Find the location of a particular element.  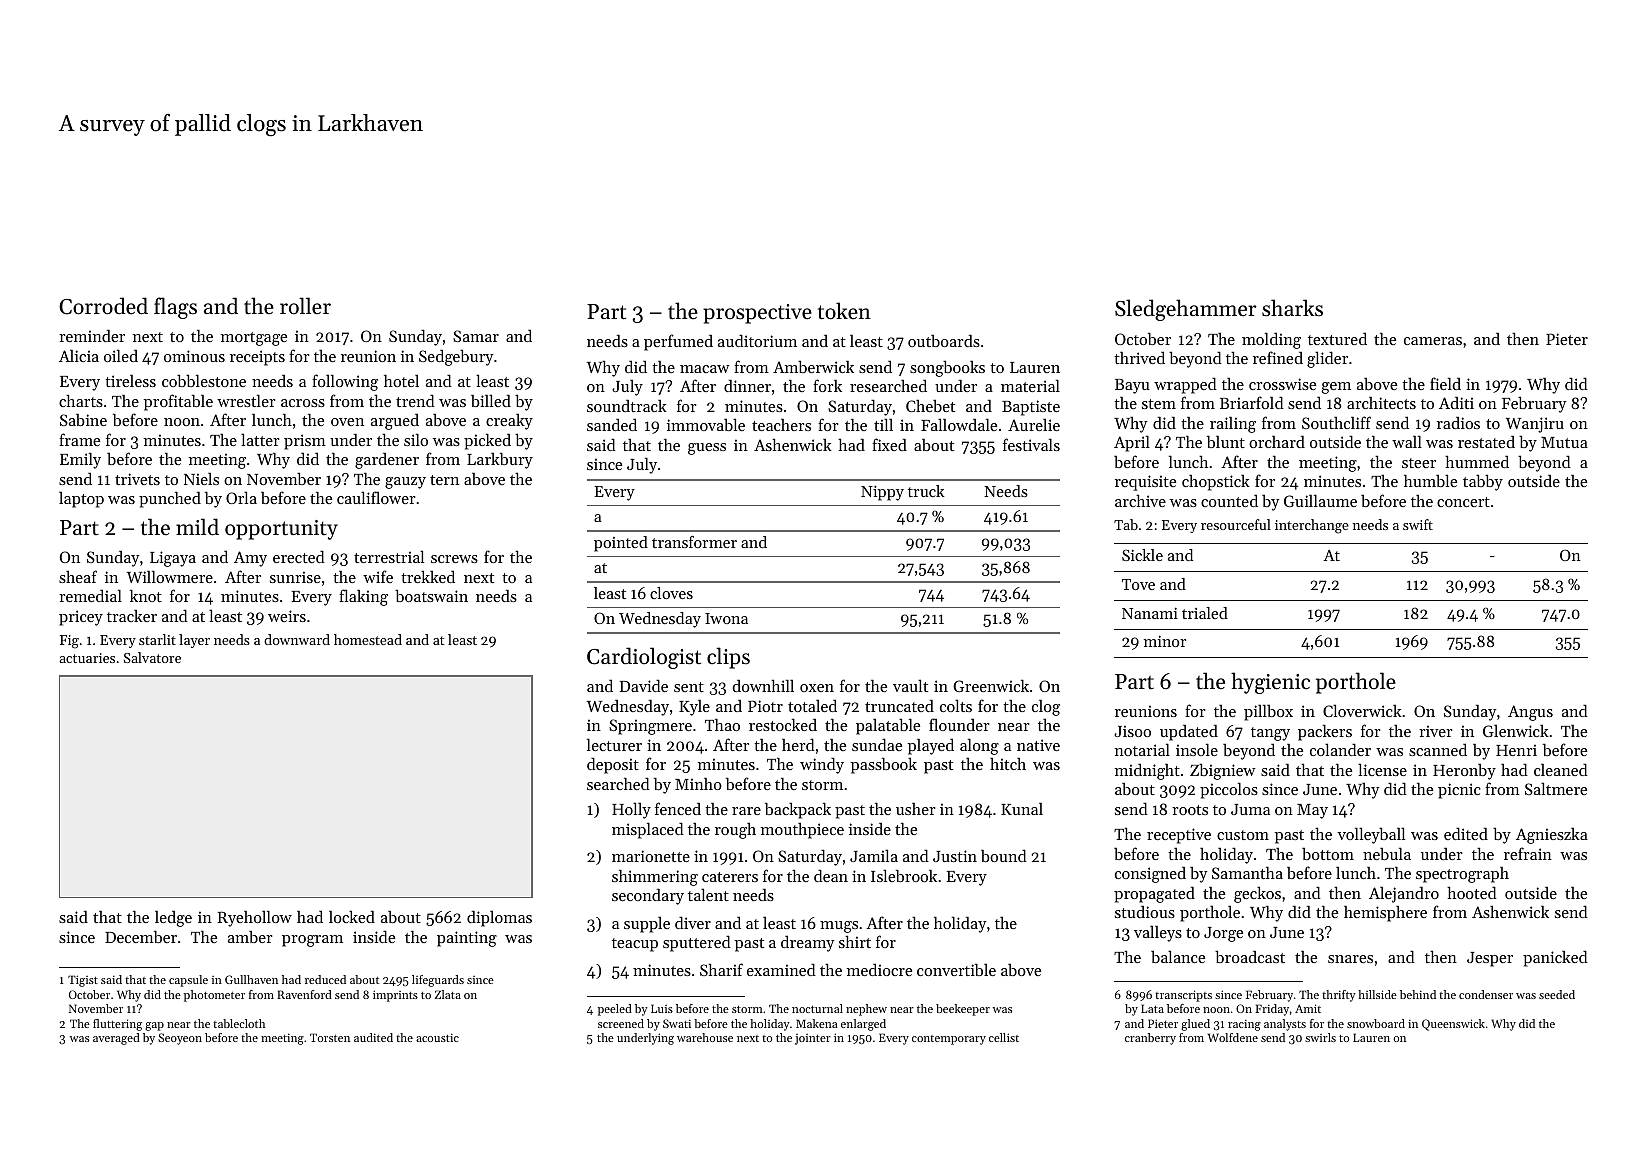

actuaries is located at coordinates (87, 658).
